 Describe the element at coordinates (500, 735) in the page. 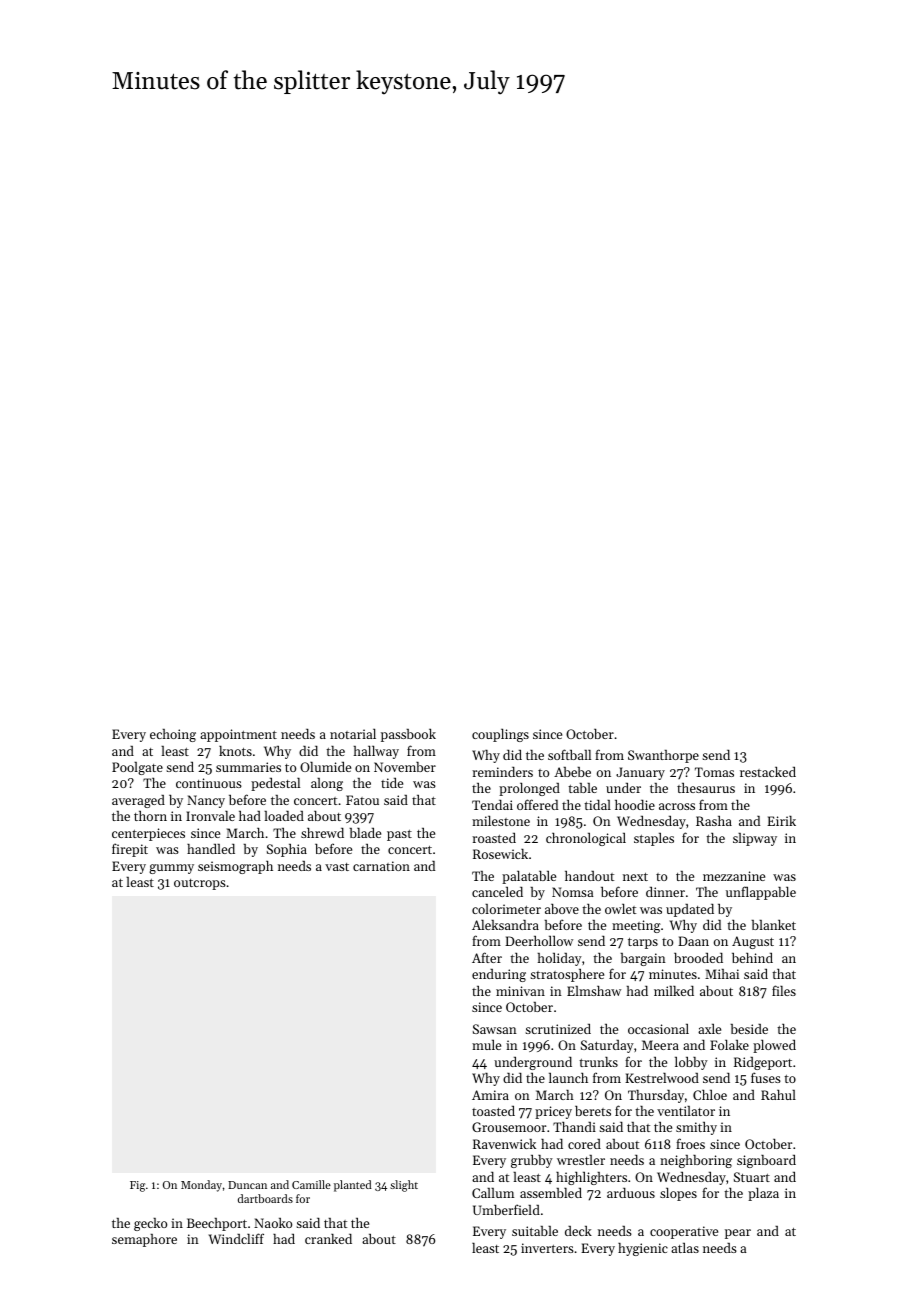

I see `couplings` at that location.
